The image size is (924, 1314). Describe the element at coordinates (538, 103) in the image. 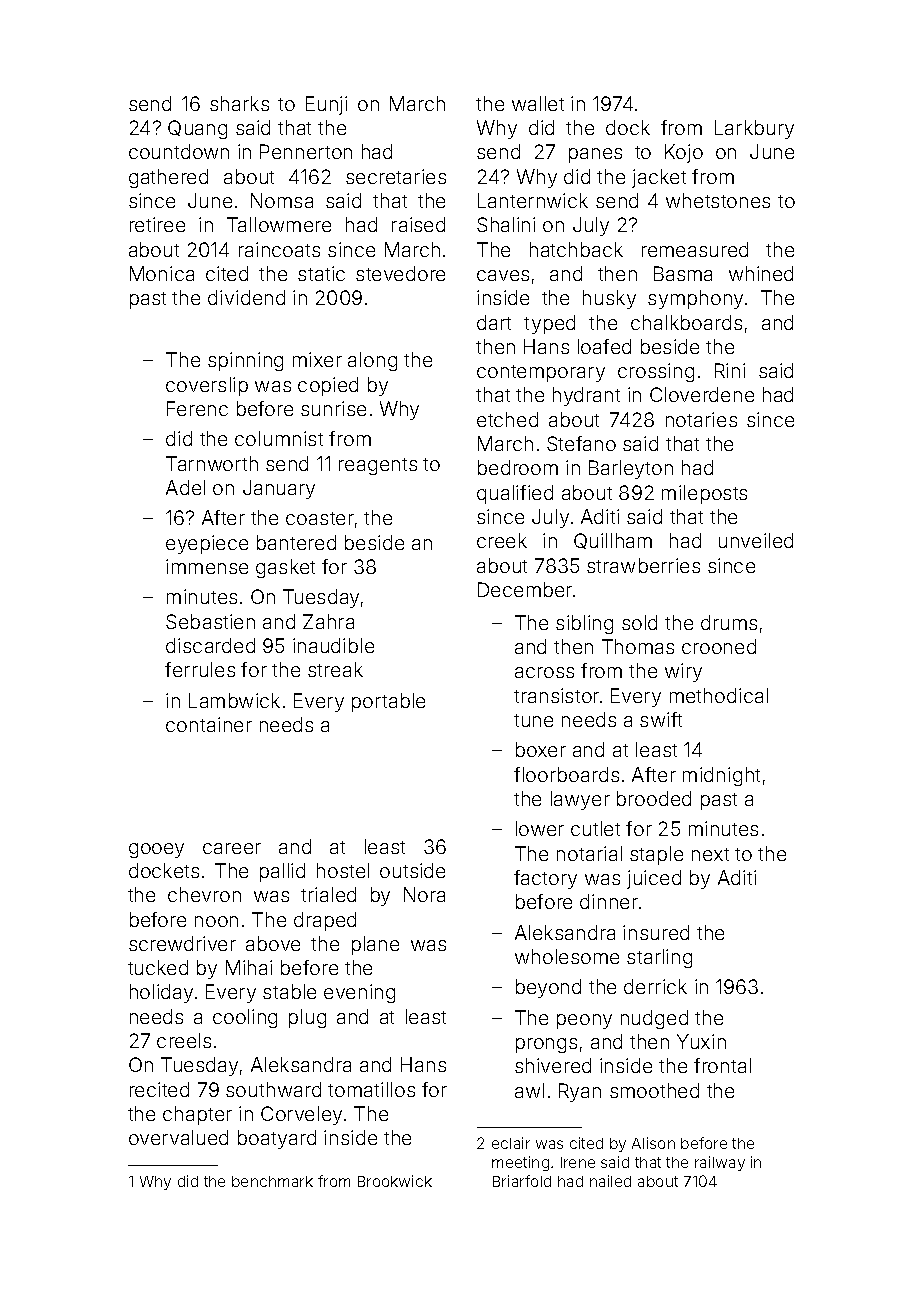

I see `wallet` at that location.
